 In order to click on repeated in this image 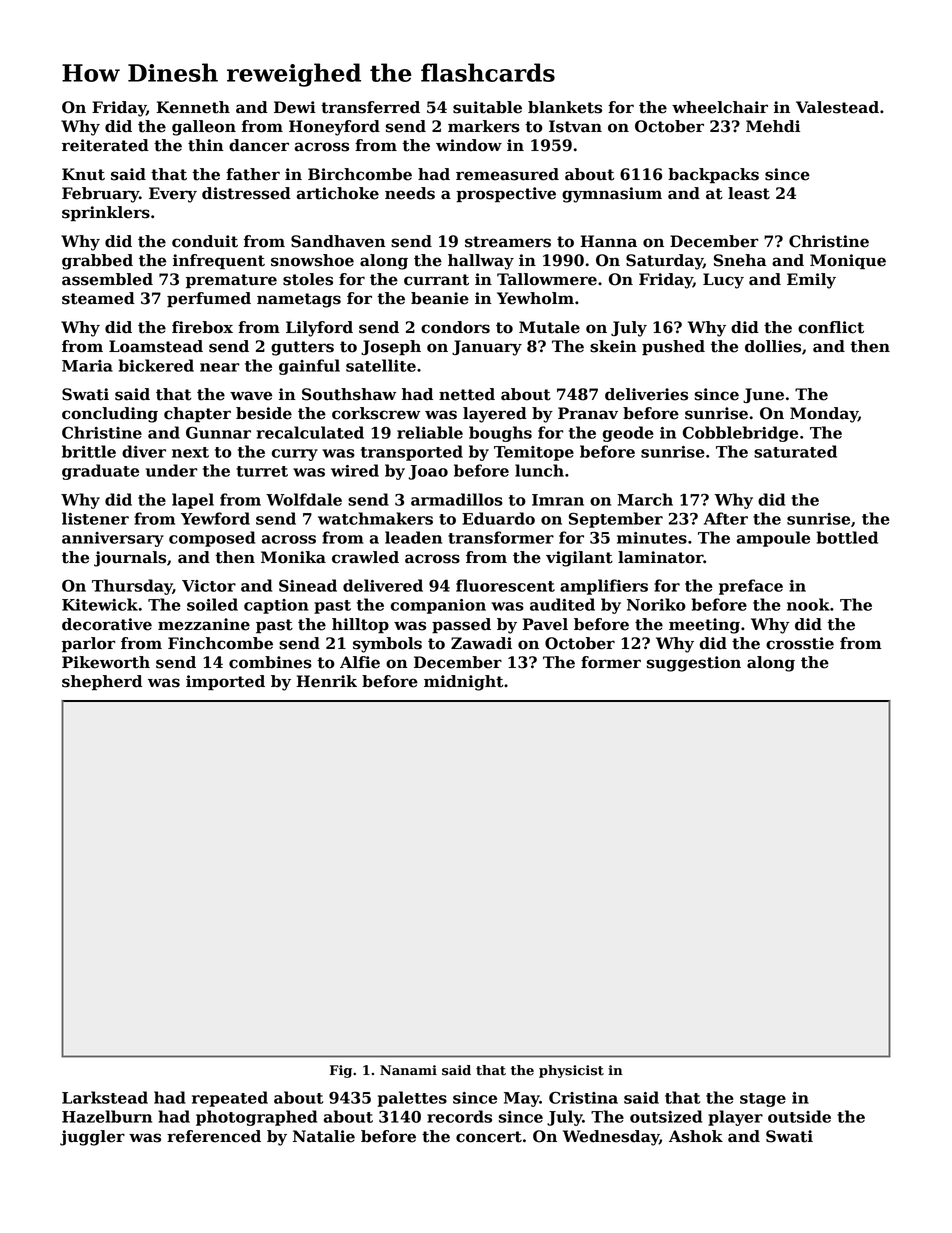, I will do `click(230, 1099)`.
